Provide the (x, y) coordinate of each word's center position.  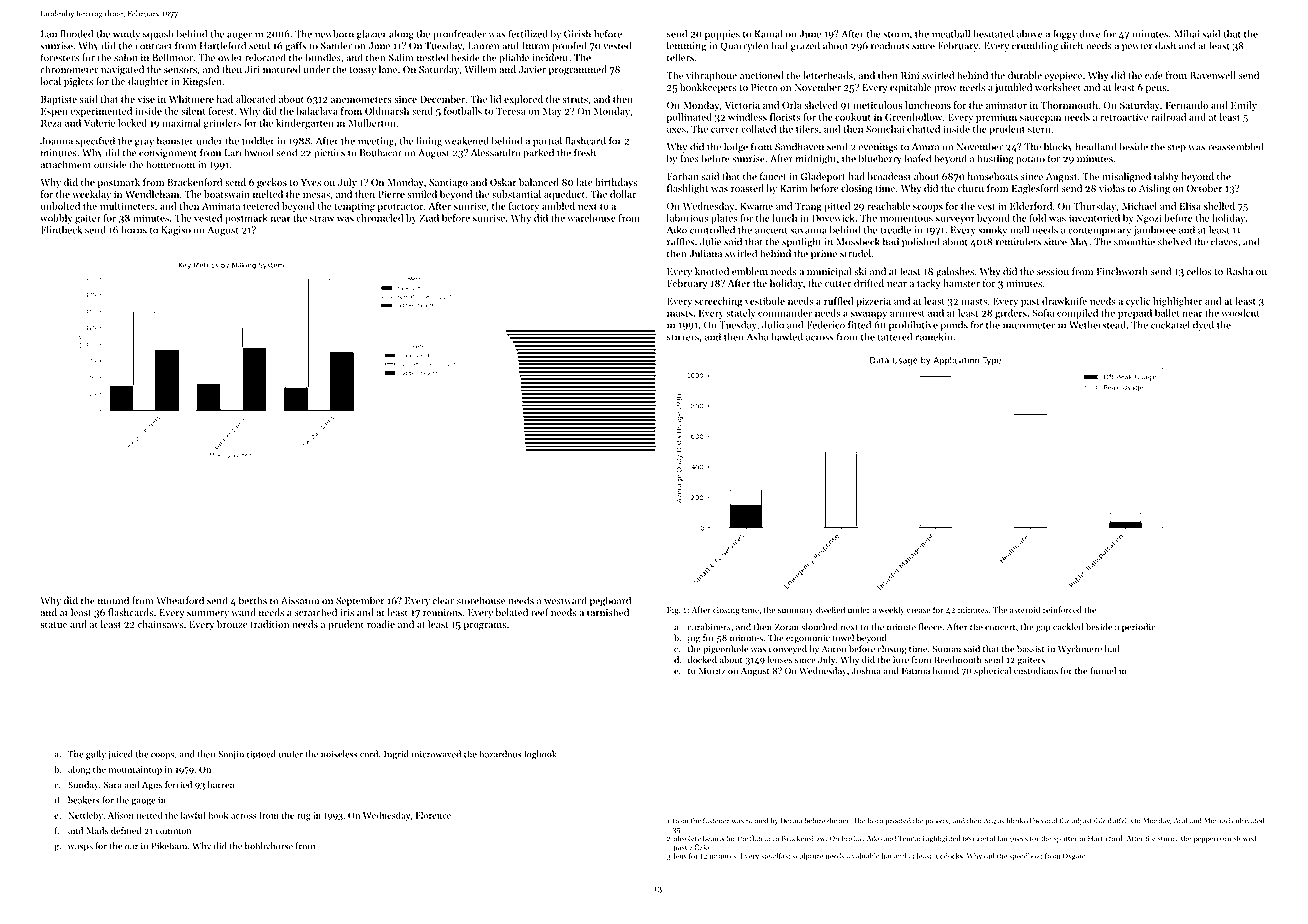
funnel (1103, 671)
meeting (376, 142)
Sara (113, 785)
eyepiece (1063, 77)
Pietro (764, 87)
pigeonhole (725, 650)
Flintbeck (61, 229)
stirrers (683, 337)
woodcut (1241, 313)
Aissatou (300, 601)
